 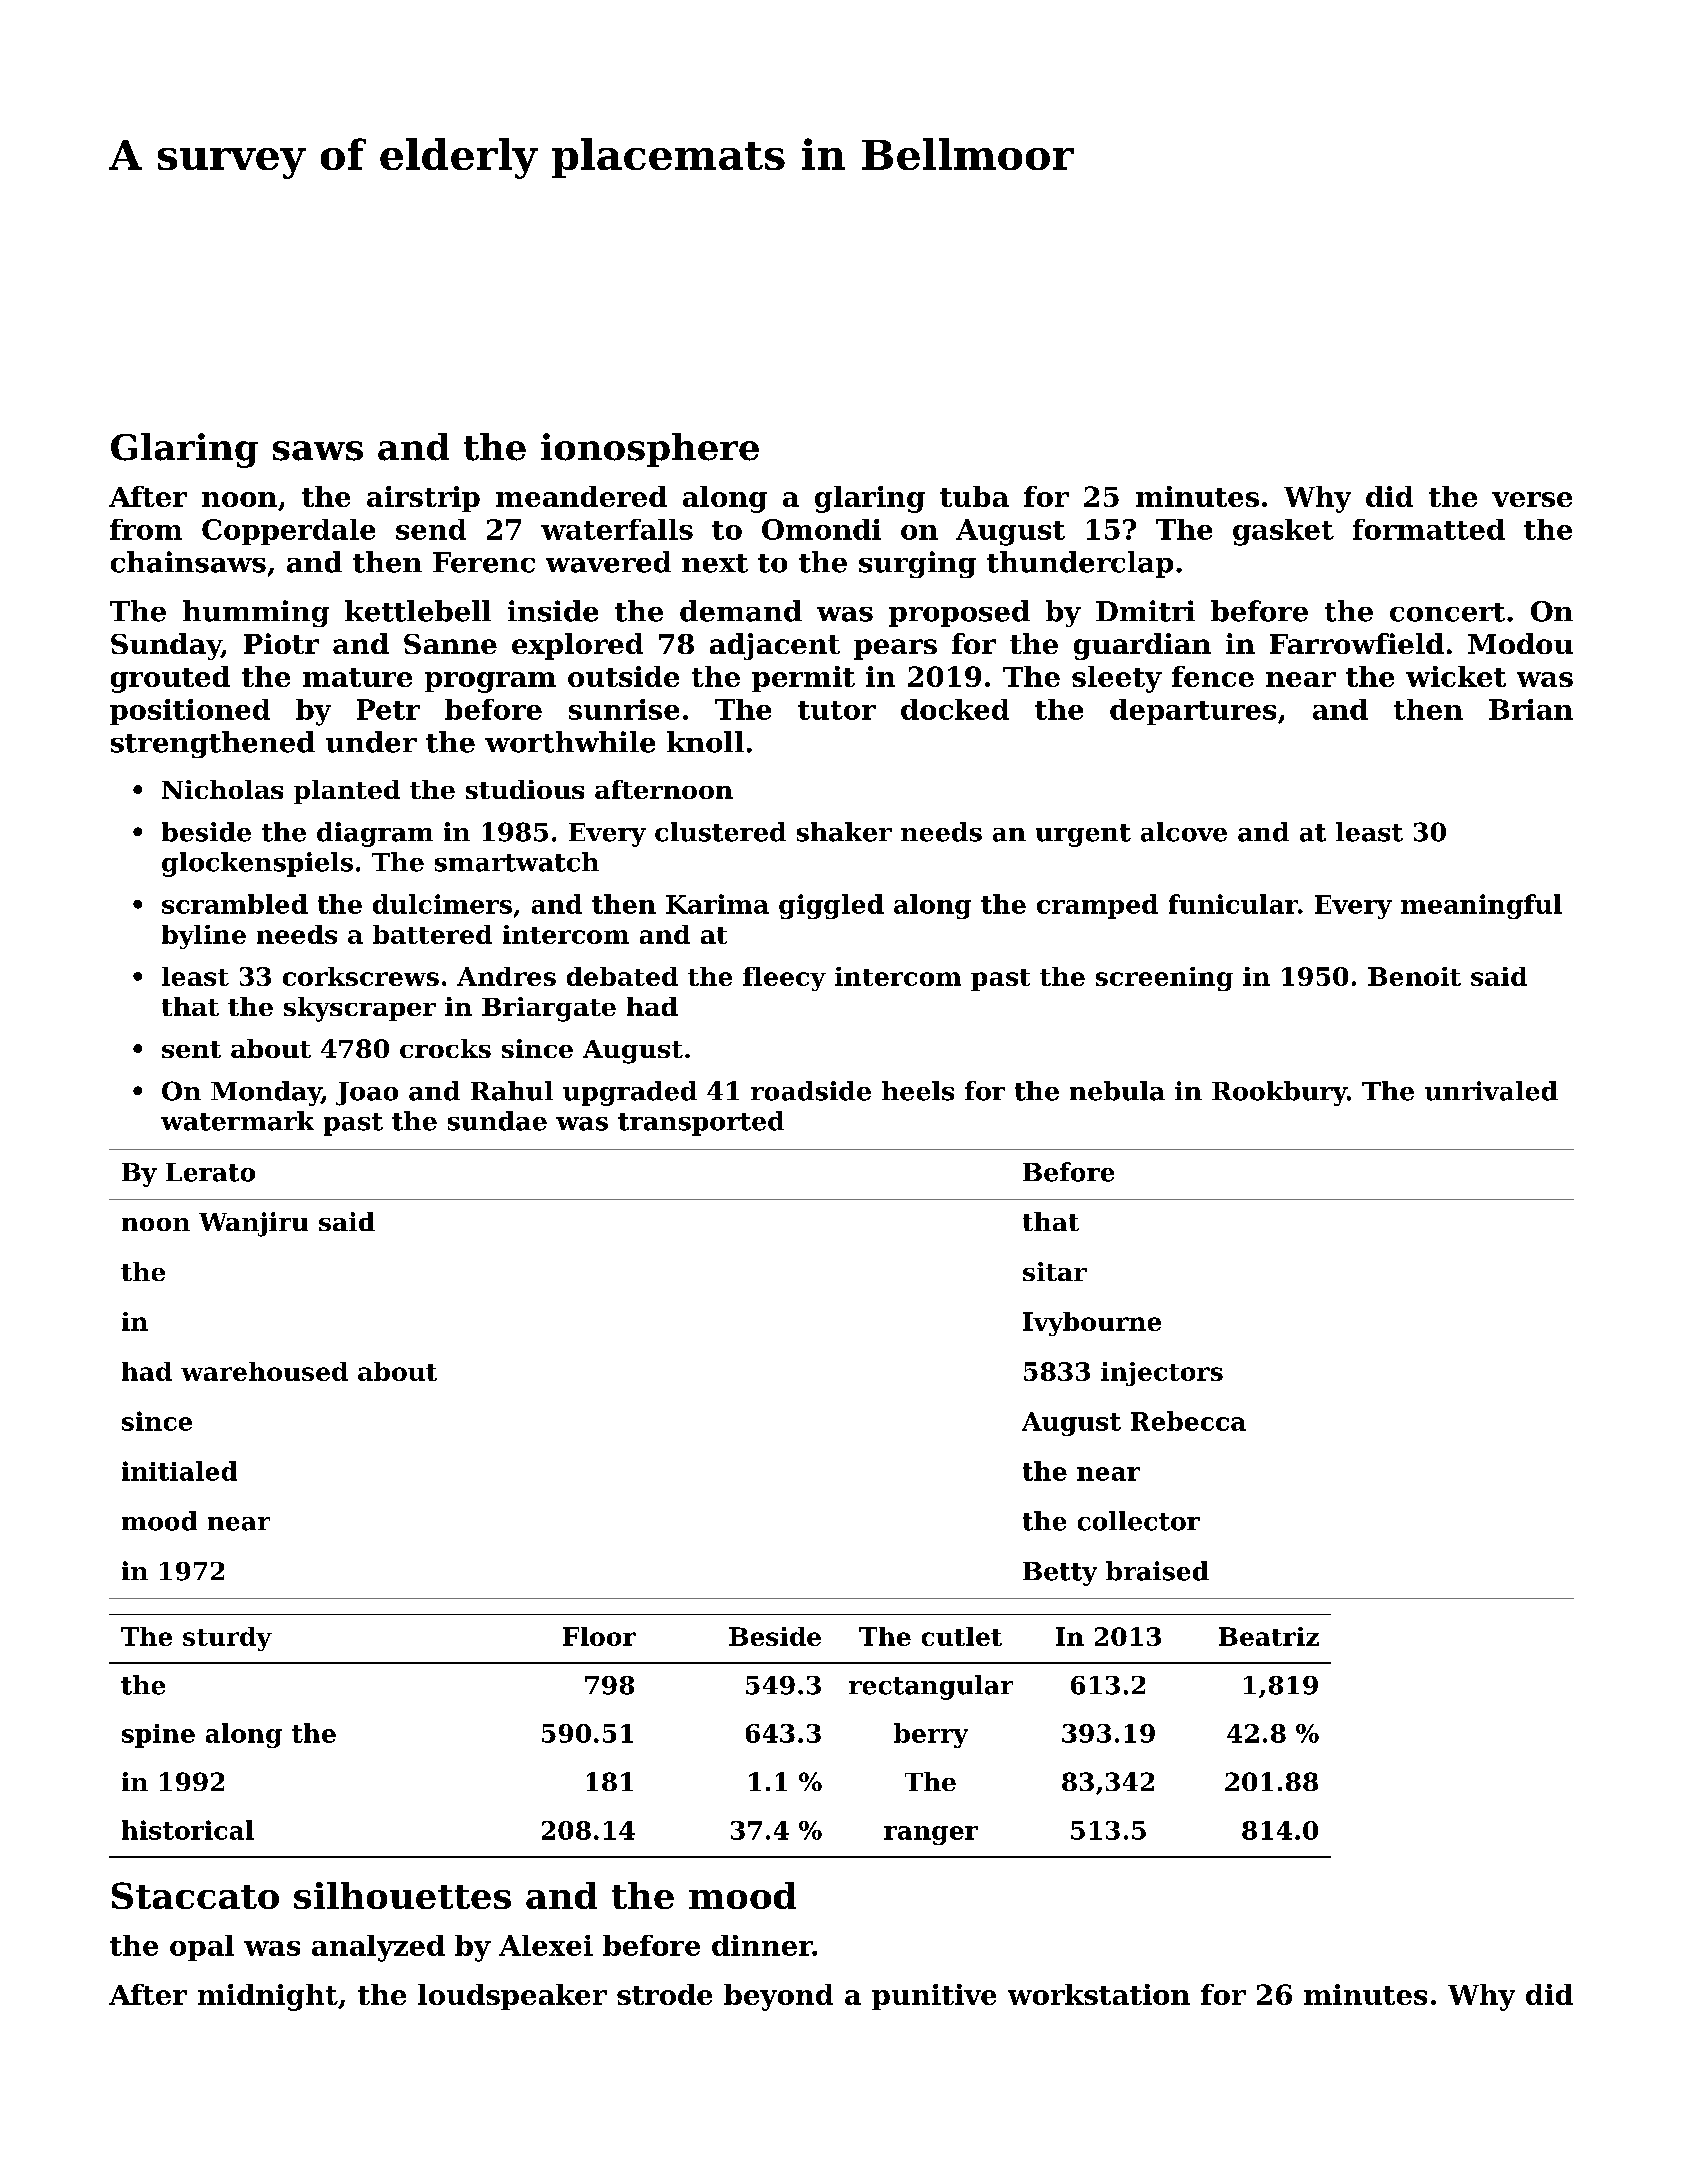 What do you see at coordinates (202, 1948) in the screenshot?
I see `opal` at bounding box center [202, 1948].
